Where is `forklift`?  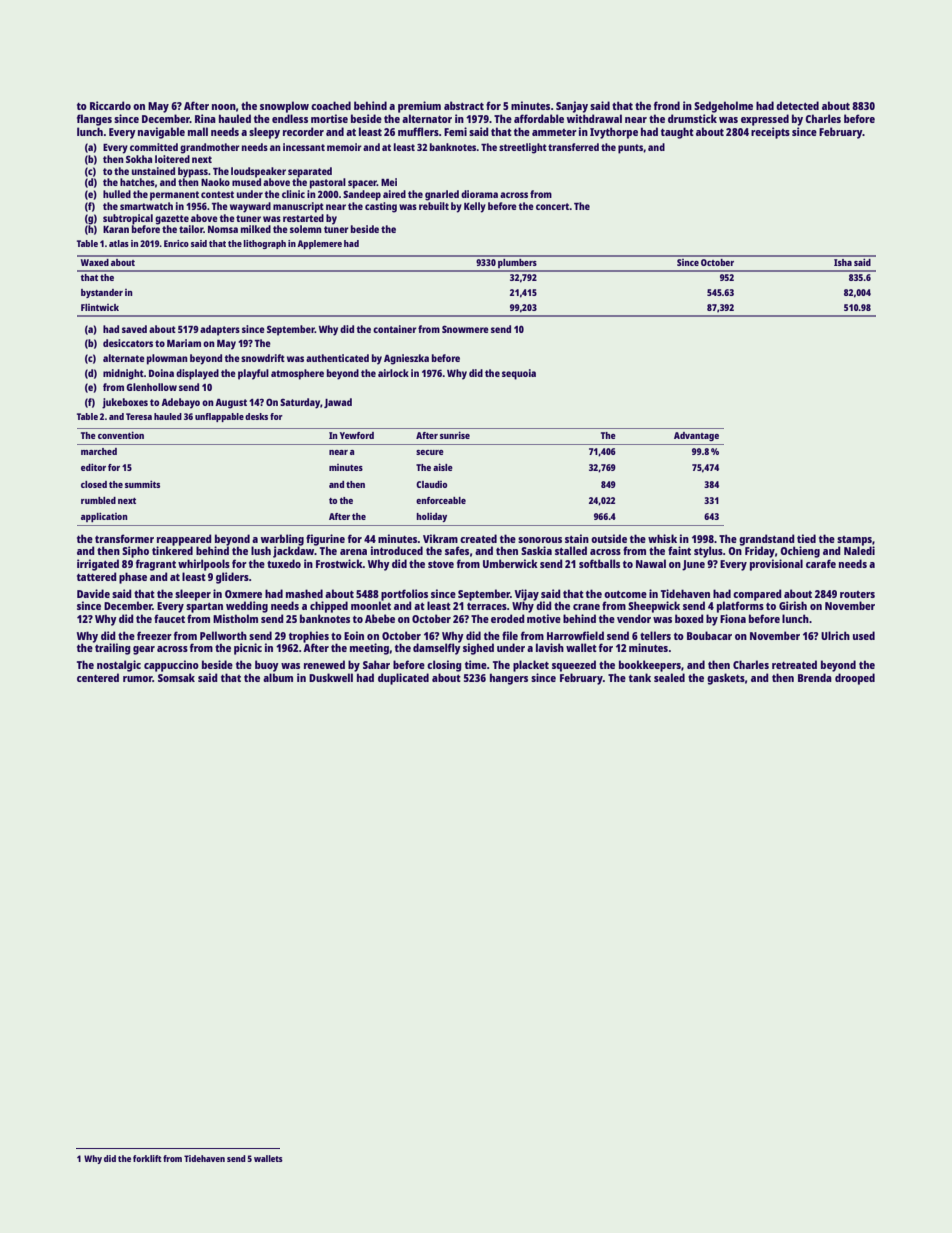
forklift is located at coordinates (147, 1158).
